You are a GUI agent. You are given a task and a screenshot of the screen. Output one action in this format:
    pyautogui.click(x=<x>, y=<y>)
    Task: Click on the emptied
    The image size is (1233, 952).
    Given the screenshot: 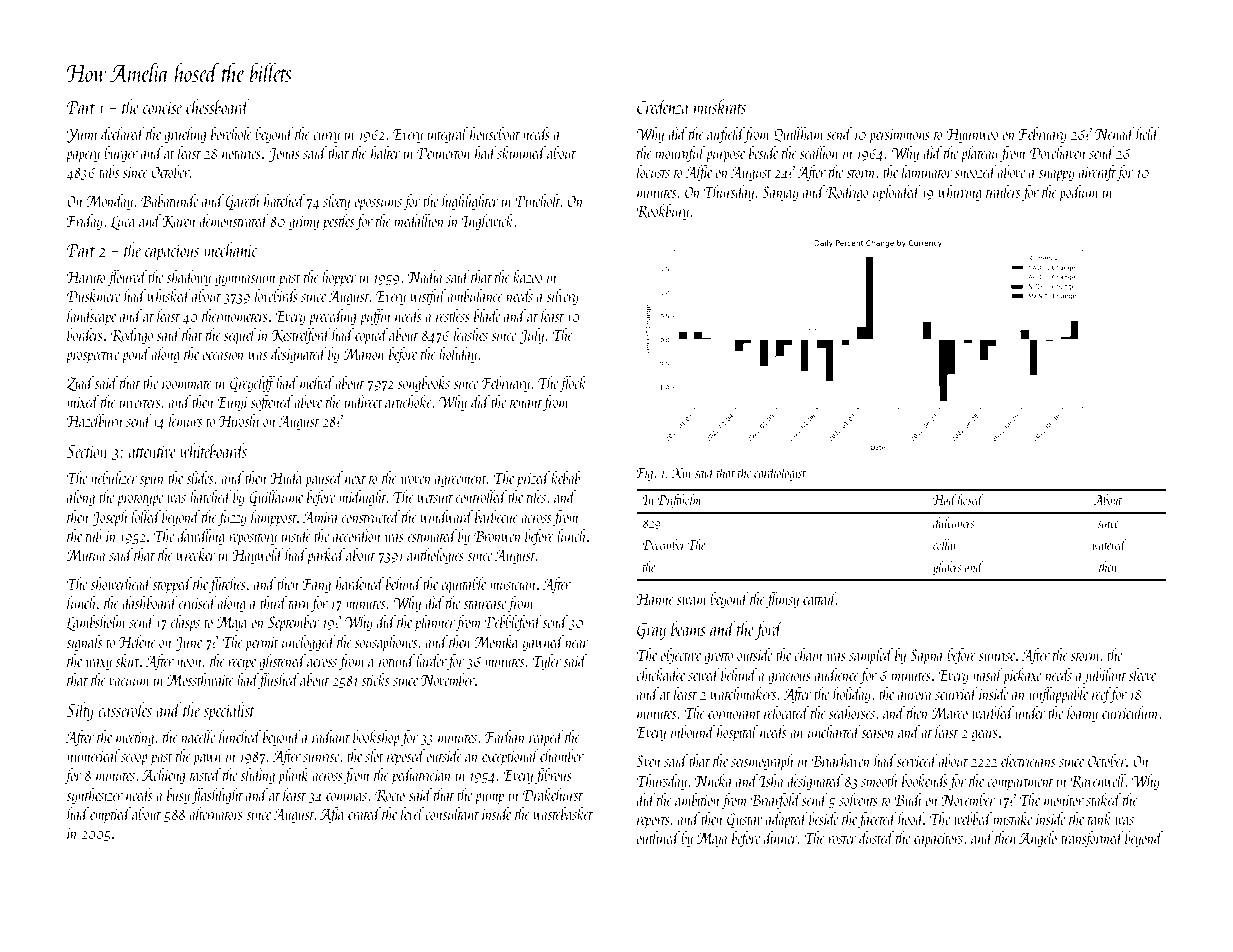 What is the action you would take?
    pyautogui.click(x=110, y=815)
